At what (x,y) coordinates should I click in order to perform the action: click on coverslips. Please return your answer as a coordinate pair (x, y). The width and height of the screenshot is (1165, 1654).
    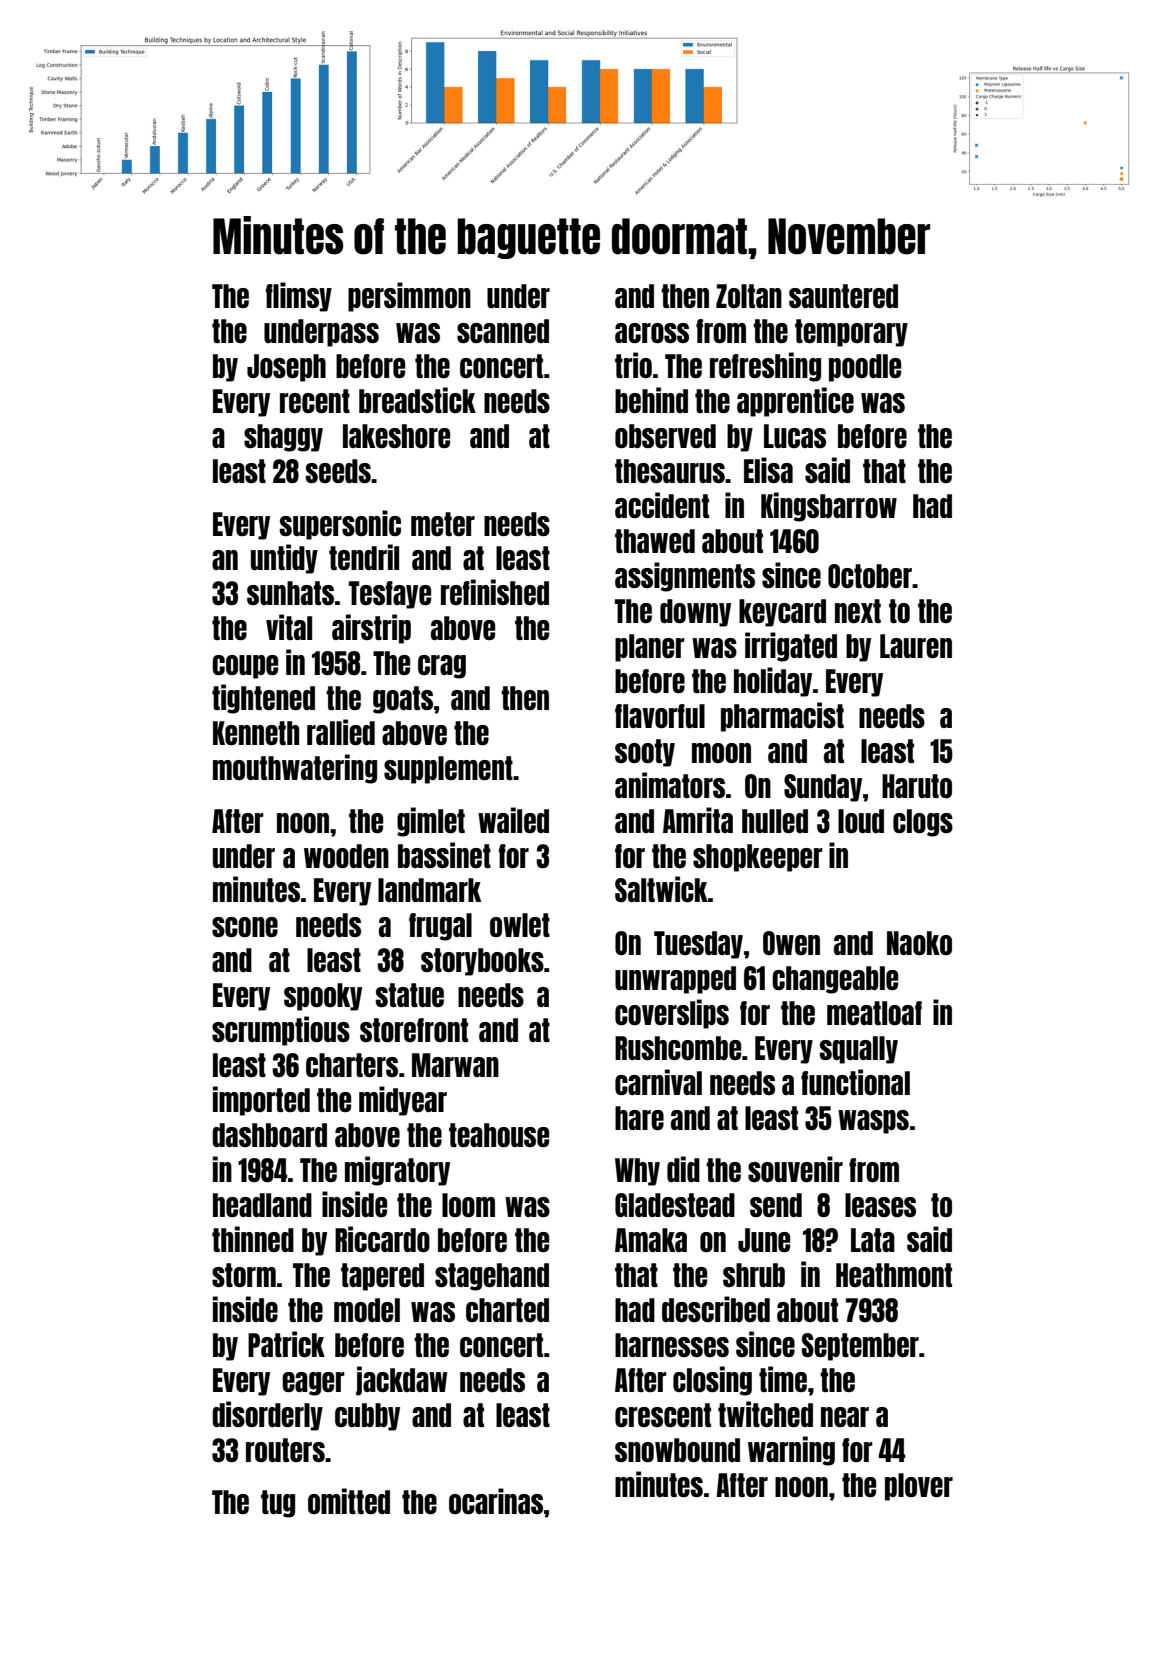
    Looking at the image, I should click on (672, 1014).
